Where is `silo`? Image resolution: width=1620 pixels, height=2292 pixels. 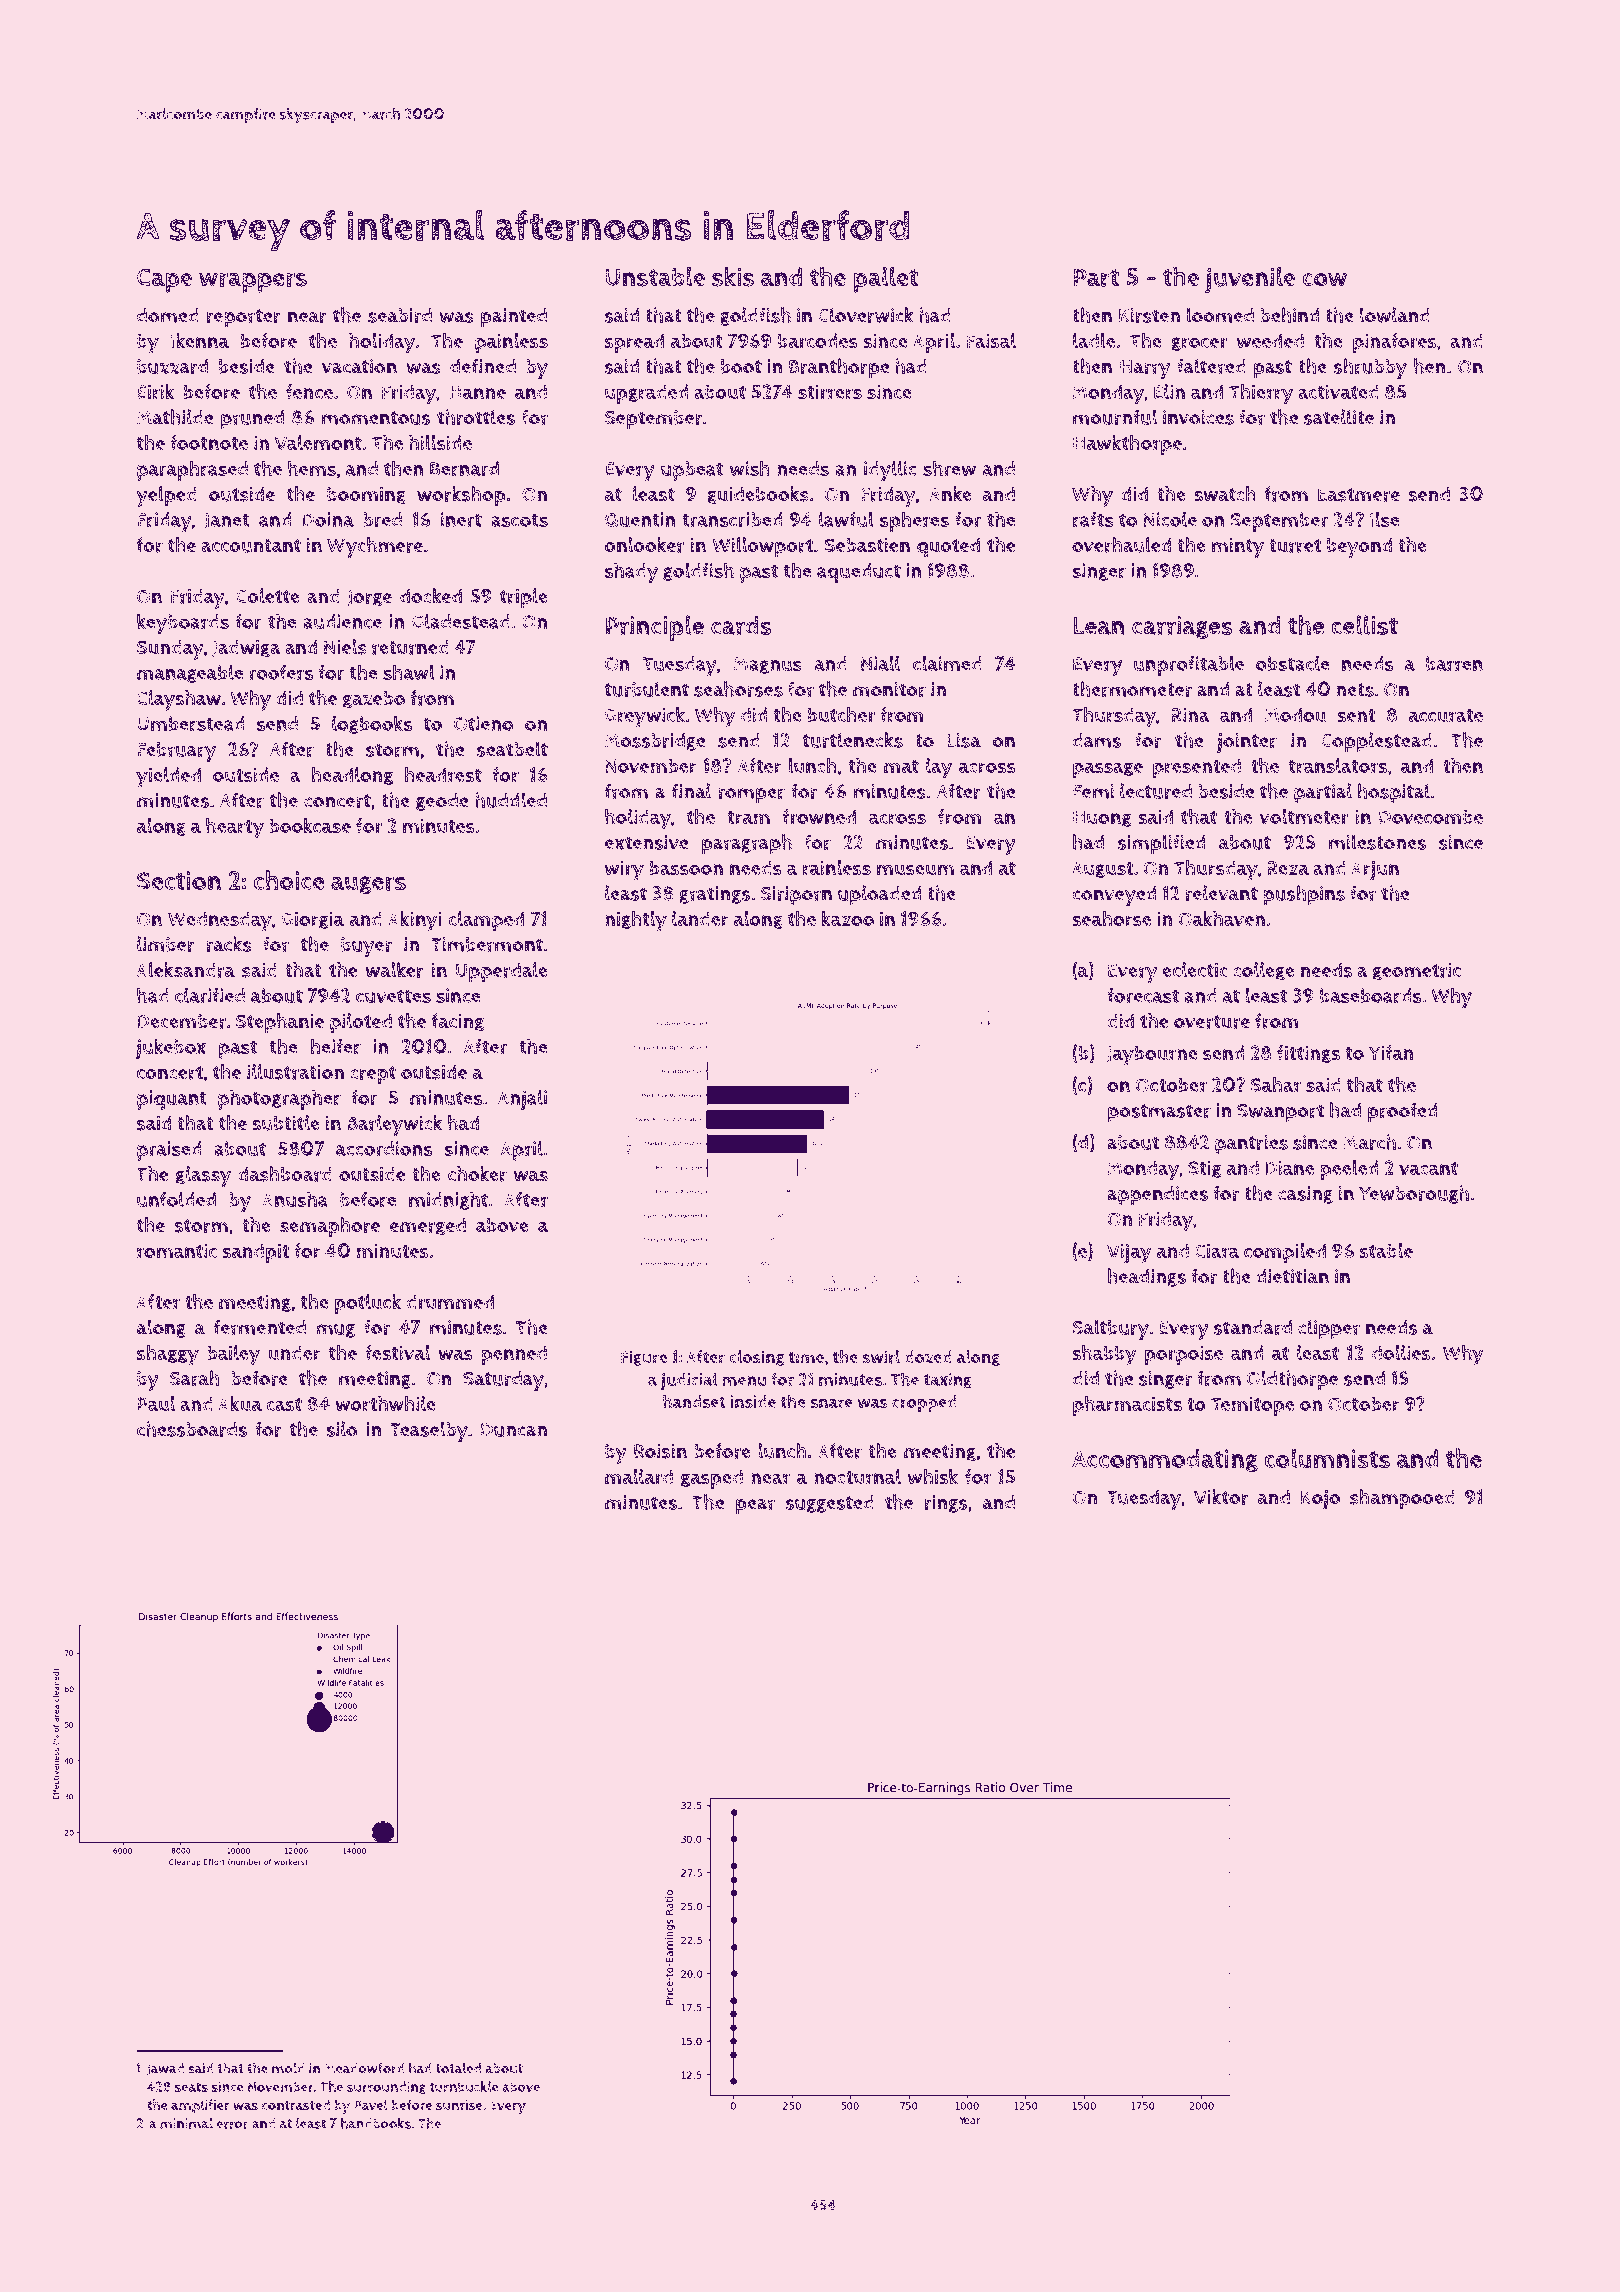
silo is located at coordinates (341, 1429).
